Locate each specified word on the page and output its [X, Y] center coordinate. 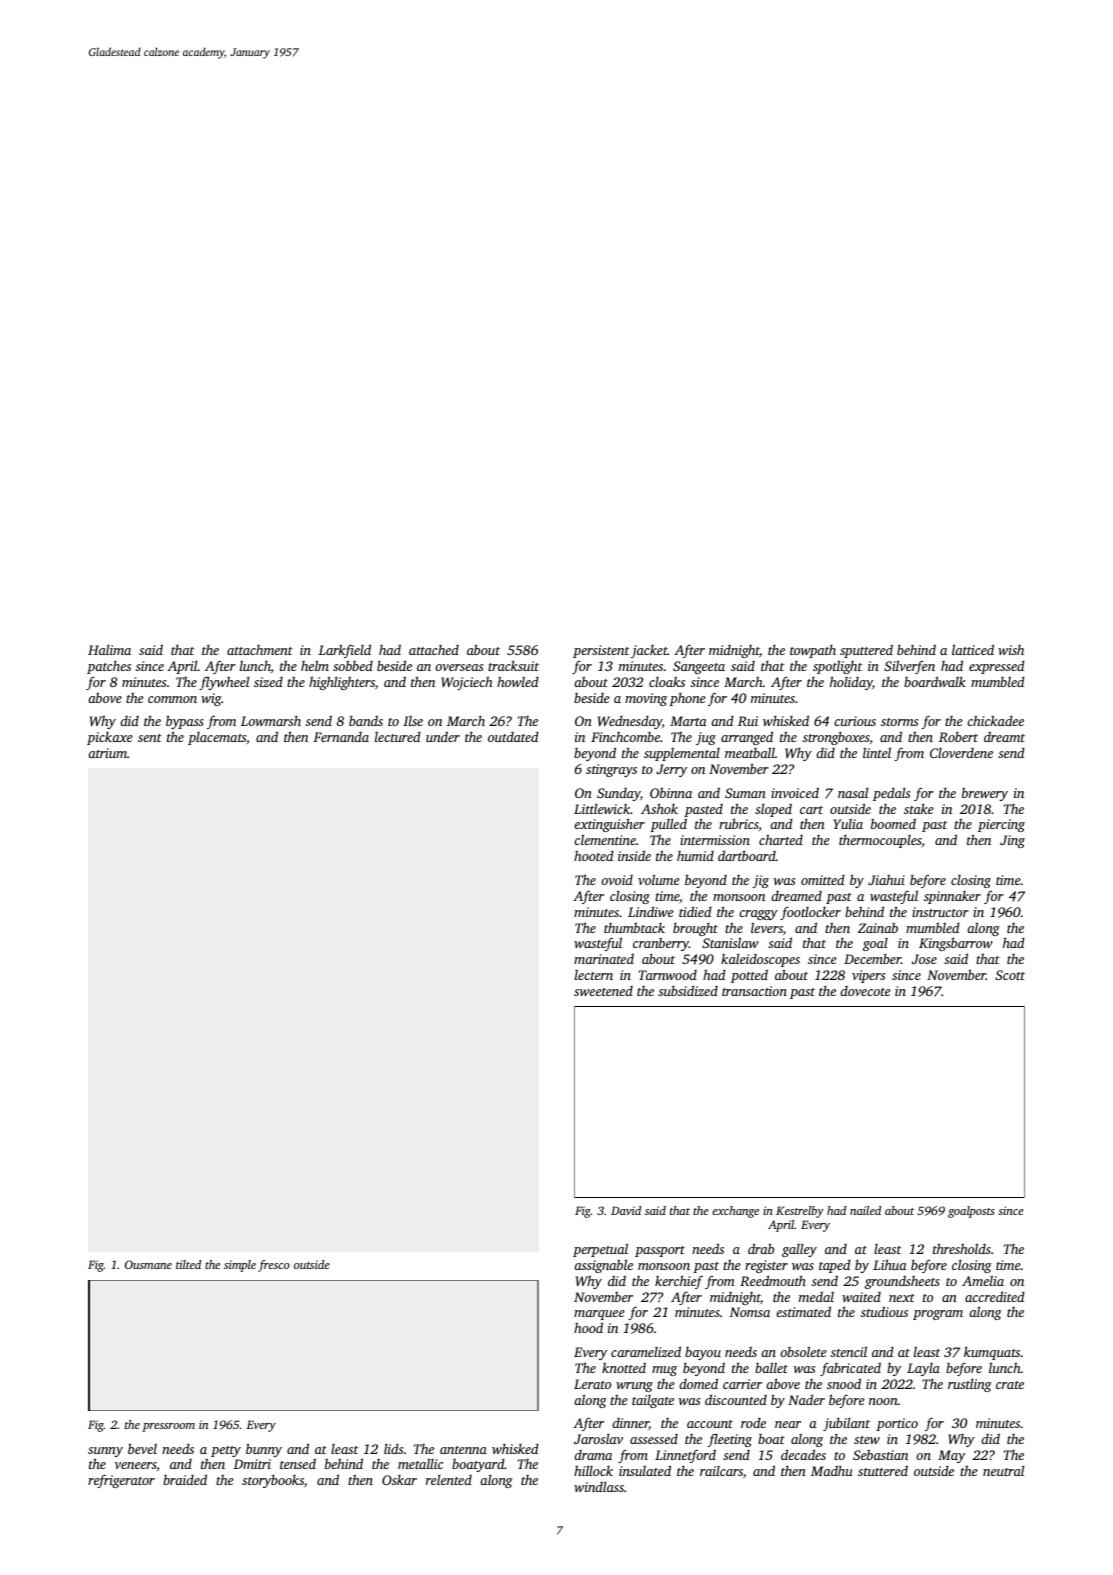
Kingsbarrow [956, 944]
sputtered [866, 651]
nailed [865, 1210]
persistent [601, 651]
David [626, 1210]
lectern [594, 974]
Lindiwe [651, 911]
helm [315, 665]
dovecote [865, 991]
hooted [594, 855]
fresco [274, 1266]
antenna [463, 1450]
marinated [604, 958]
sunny [105, 1452]
